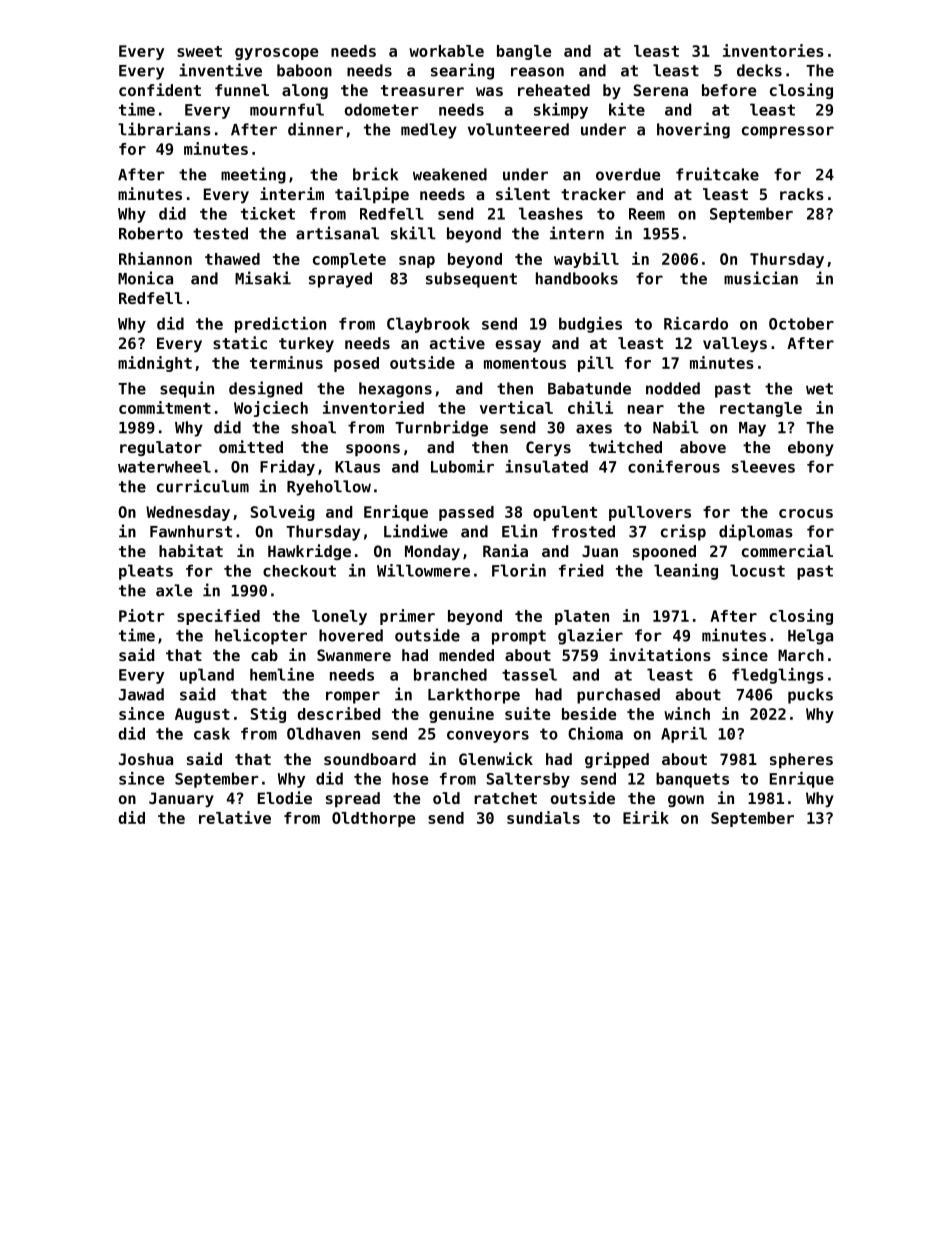  I want to click on Oldhaven, so click(323, 733).
